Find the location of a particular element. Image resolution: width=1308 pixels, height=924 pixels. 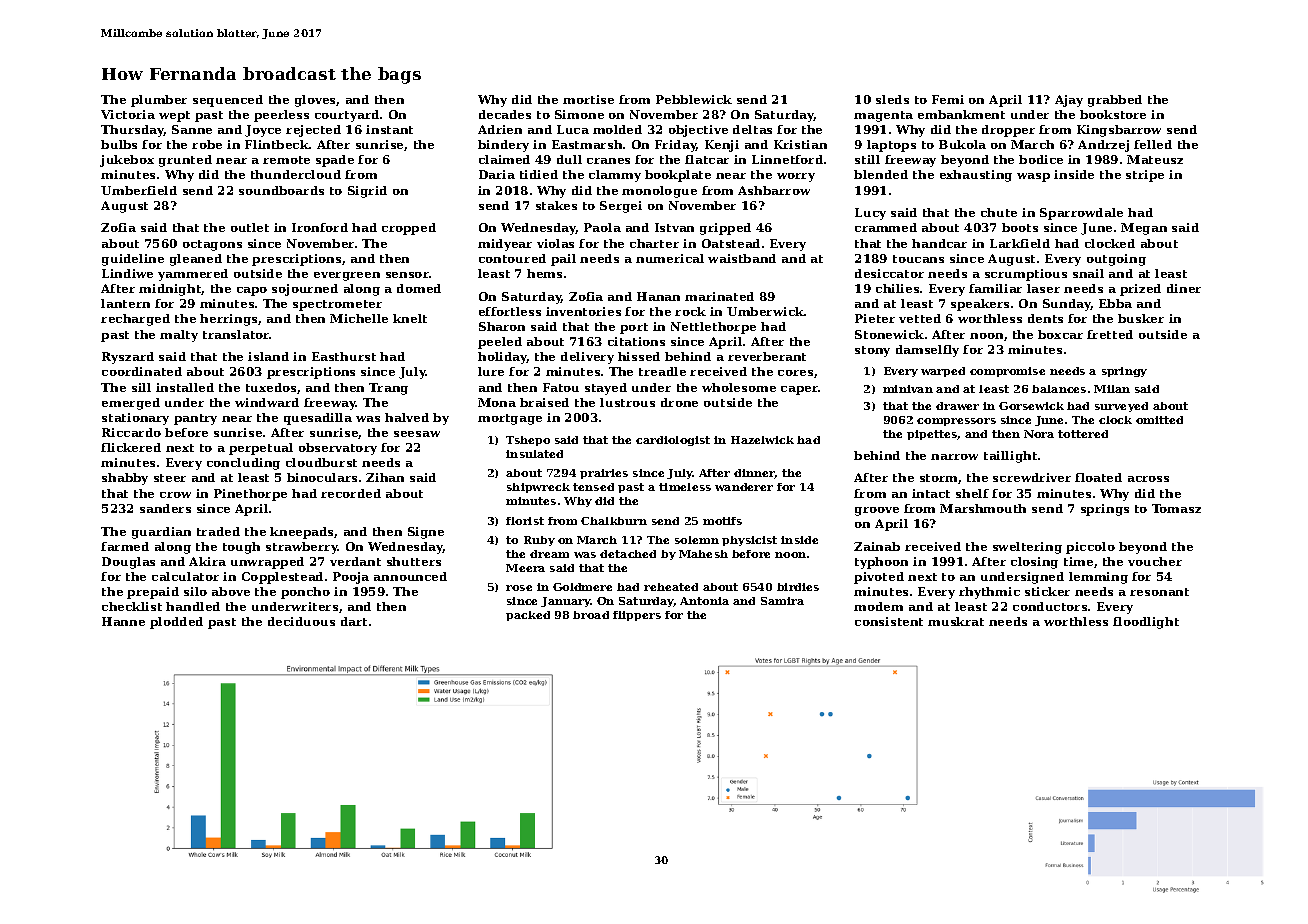

insulated is located at coordinates (534, 454).
